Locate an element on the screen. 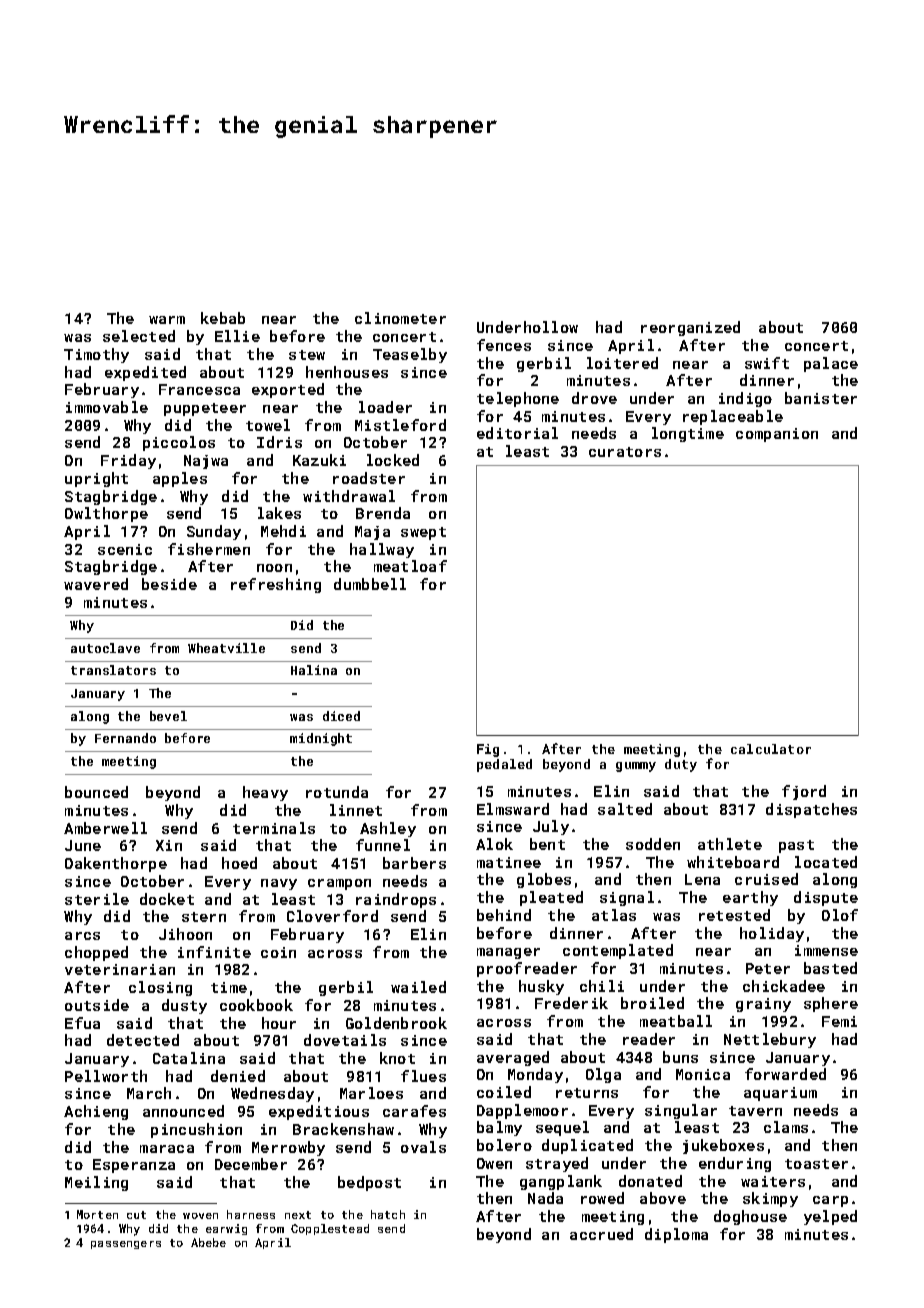 The width and height of the screenshot is (924, 1308). passengers is located at coordinates (126, 1245).
